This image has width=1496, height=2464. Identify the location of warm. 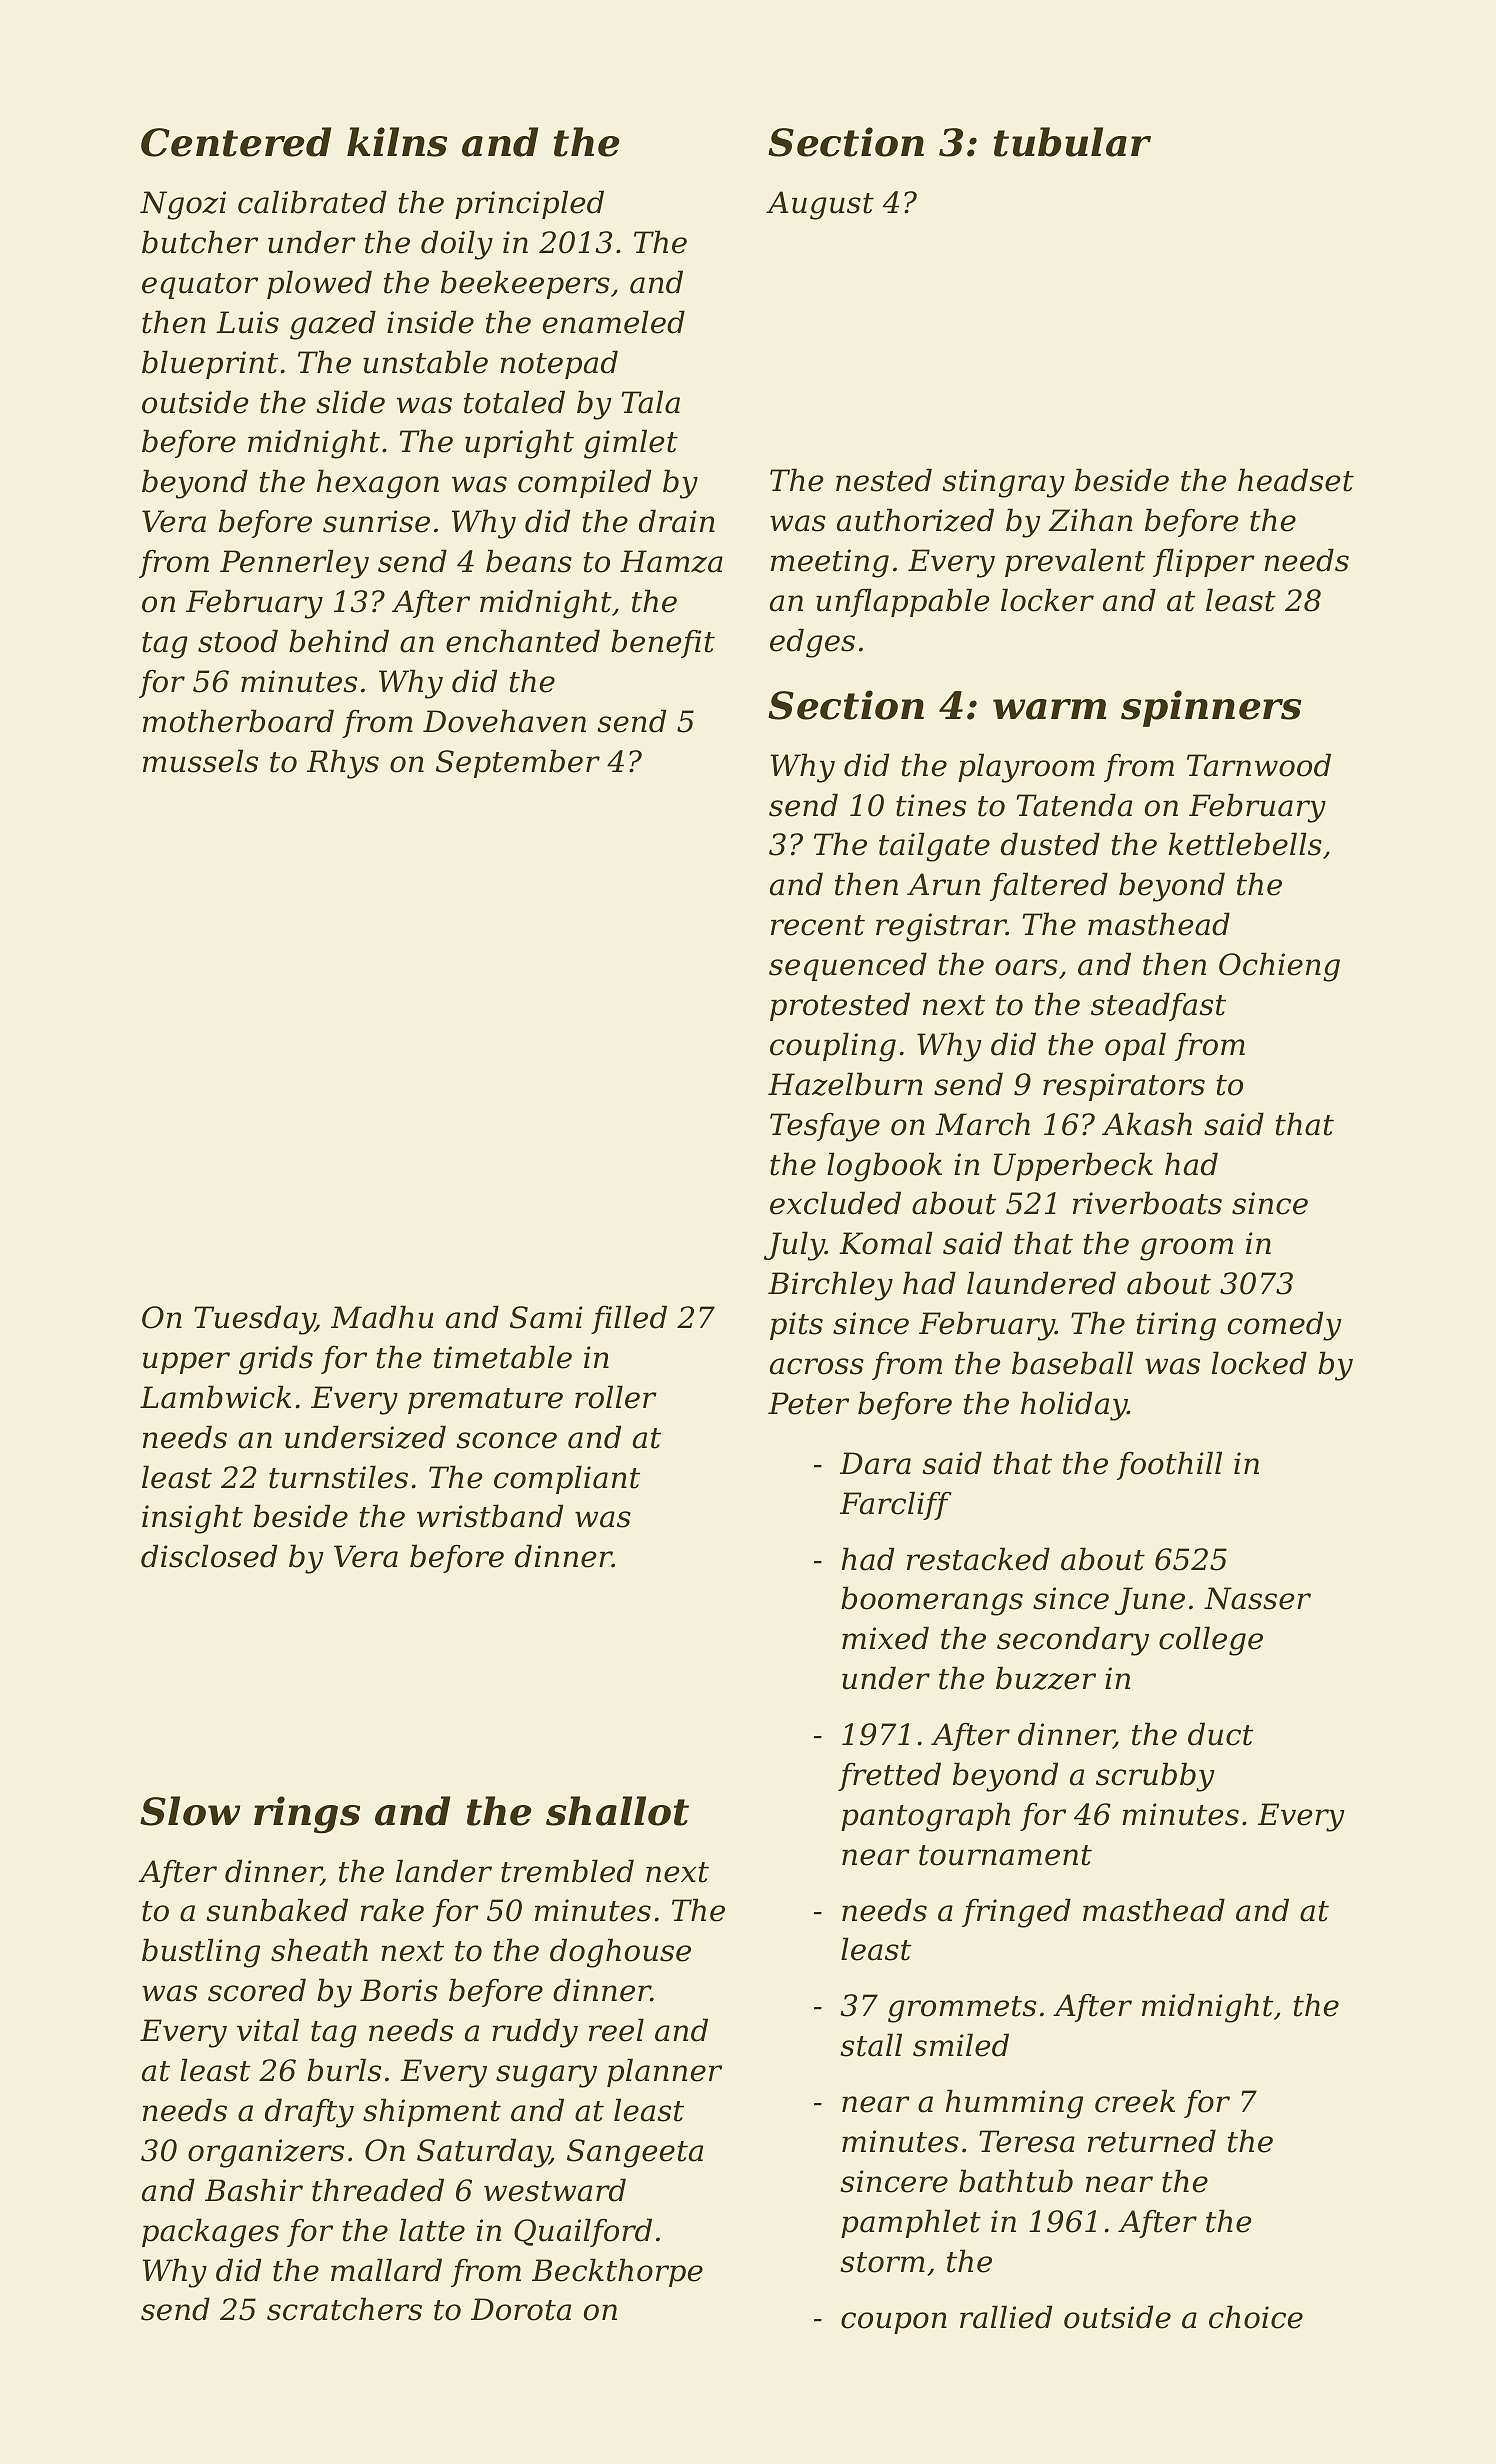
(1049, 709).
